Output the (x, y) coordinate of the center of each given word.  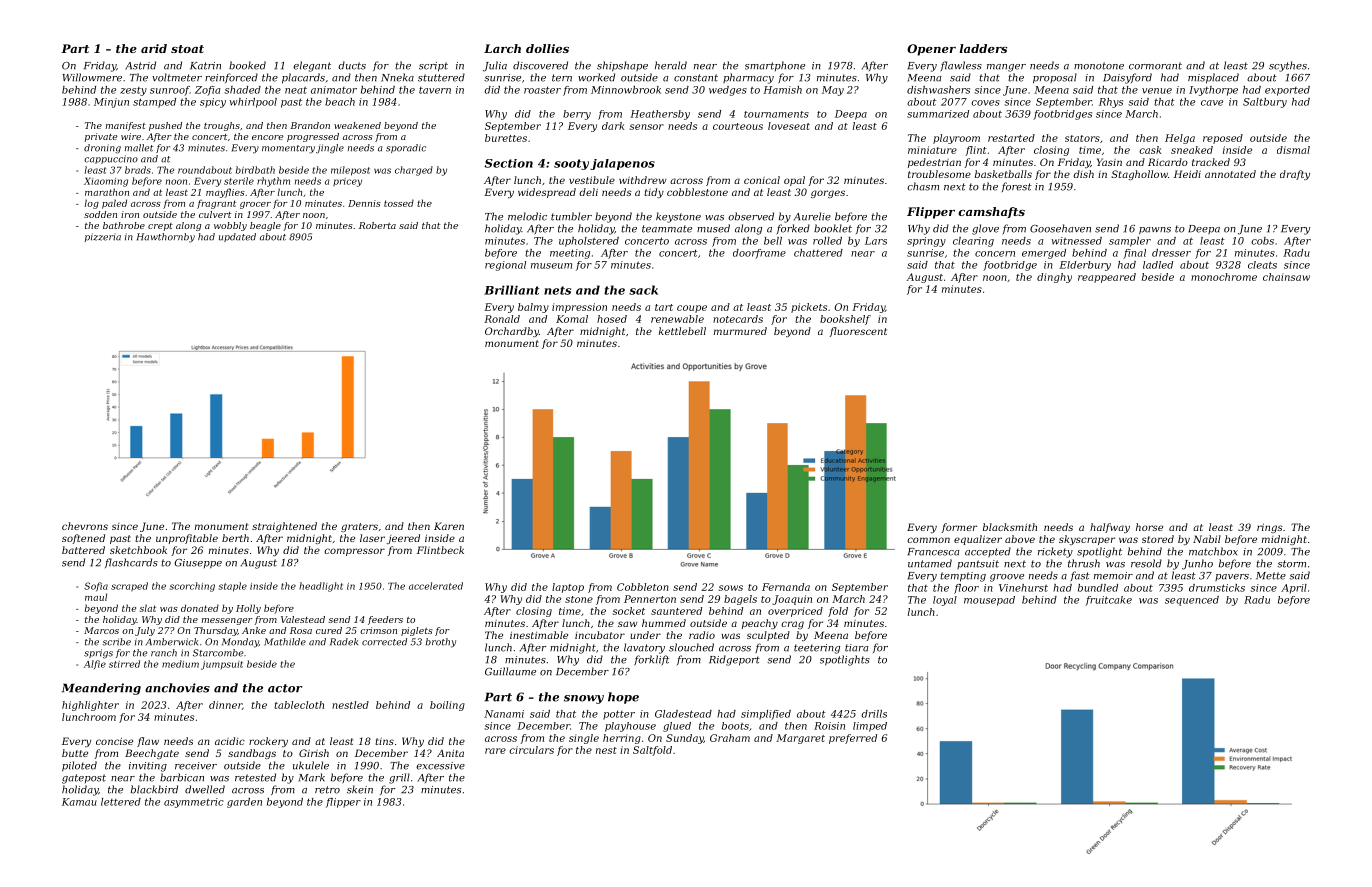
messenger (227, 621)
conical (762, 180)
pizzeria (103, 237)
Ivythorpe (1213, 91)
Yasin (1109, 162)
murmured (740, 331)
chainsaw (1286, 277)
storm (1291, 564)
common (928, 540)
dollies (547, 48)
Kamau (79, 802)
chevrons (85, 526)
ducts (352, 65)
